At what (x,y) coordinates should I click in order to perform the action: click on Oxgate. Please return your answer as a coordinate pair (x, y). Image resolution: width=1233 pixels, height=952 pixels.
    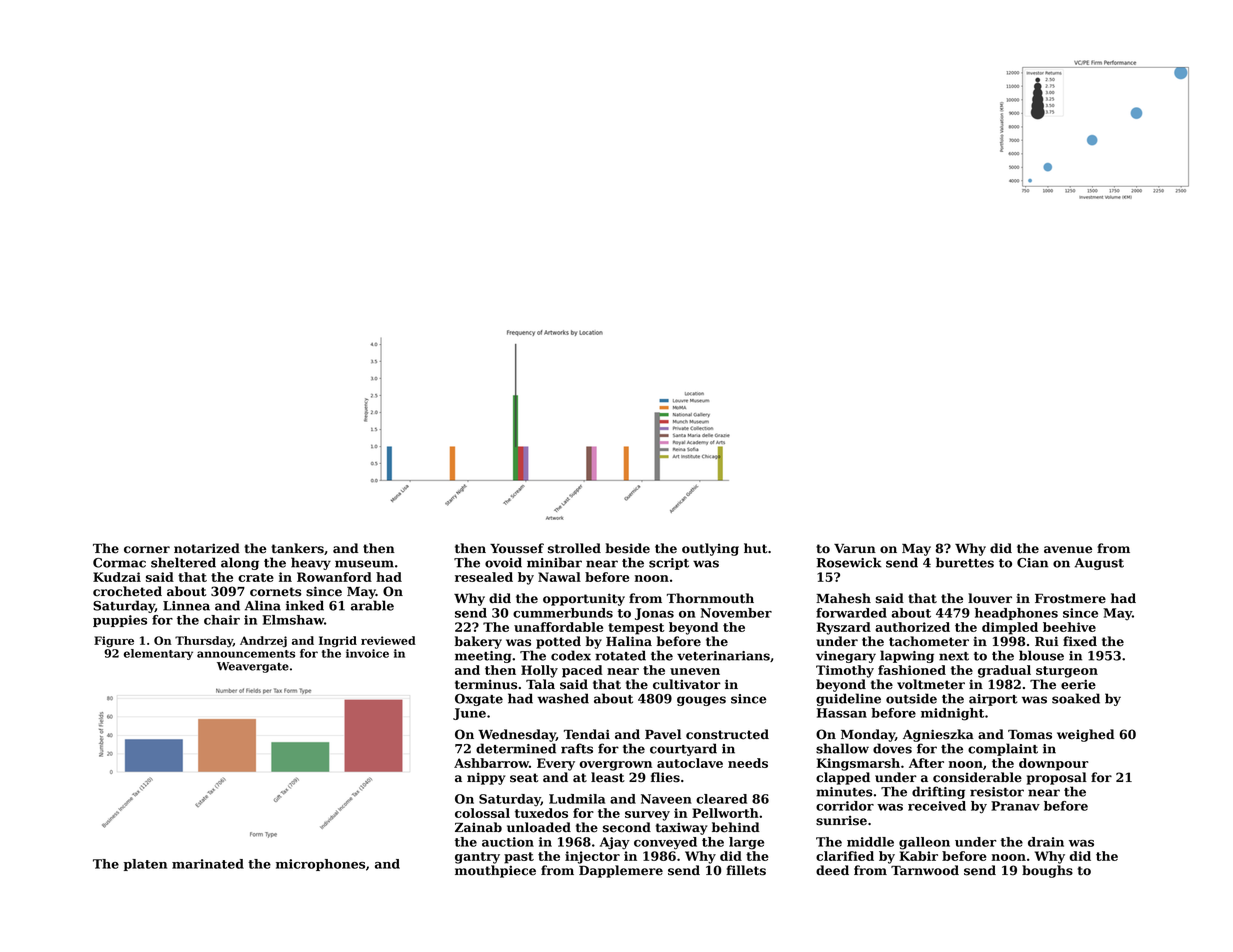
    Looking at the image, I should click on (479, 700).
